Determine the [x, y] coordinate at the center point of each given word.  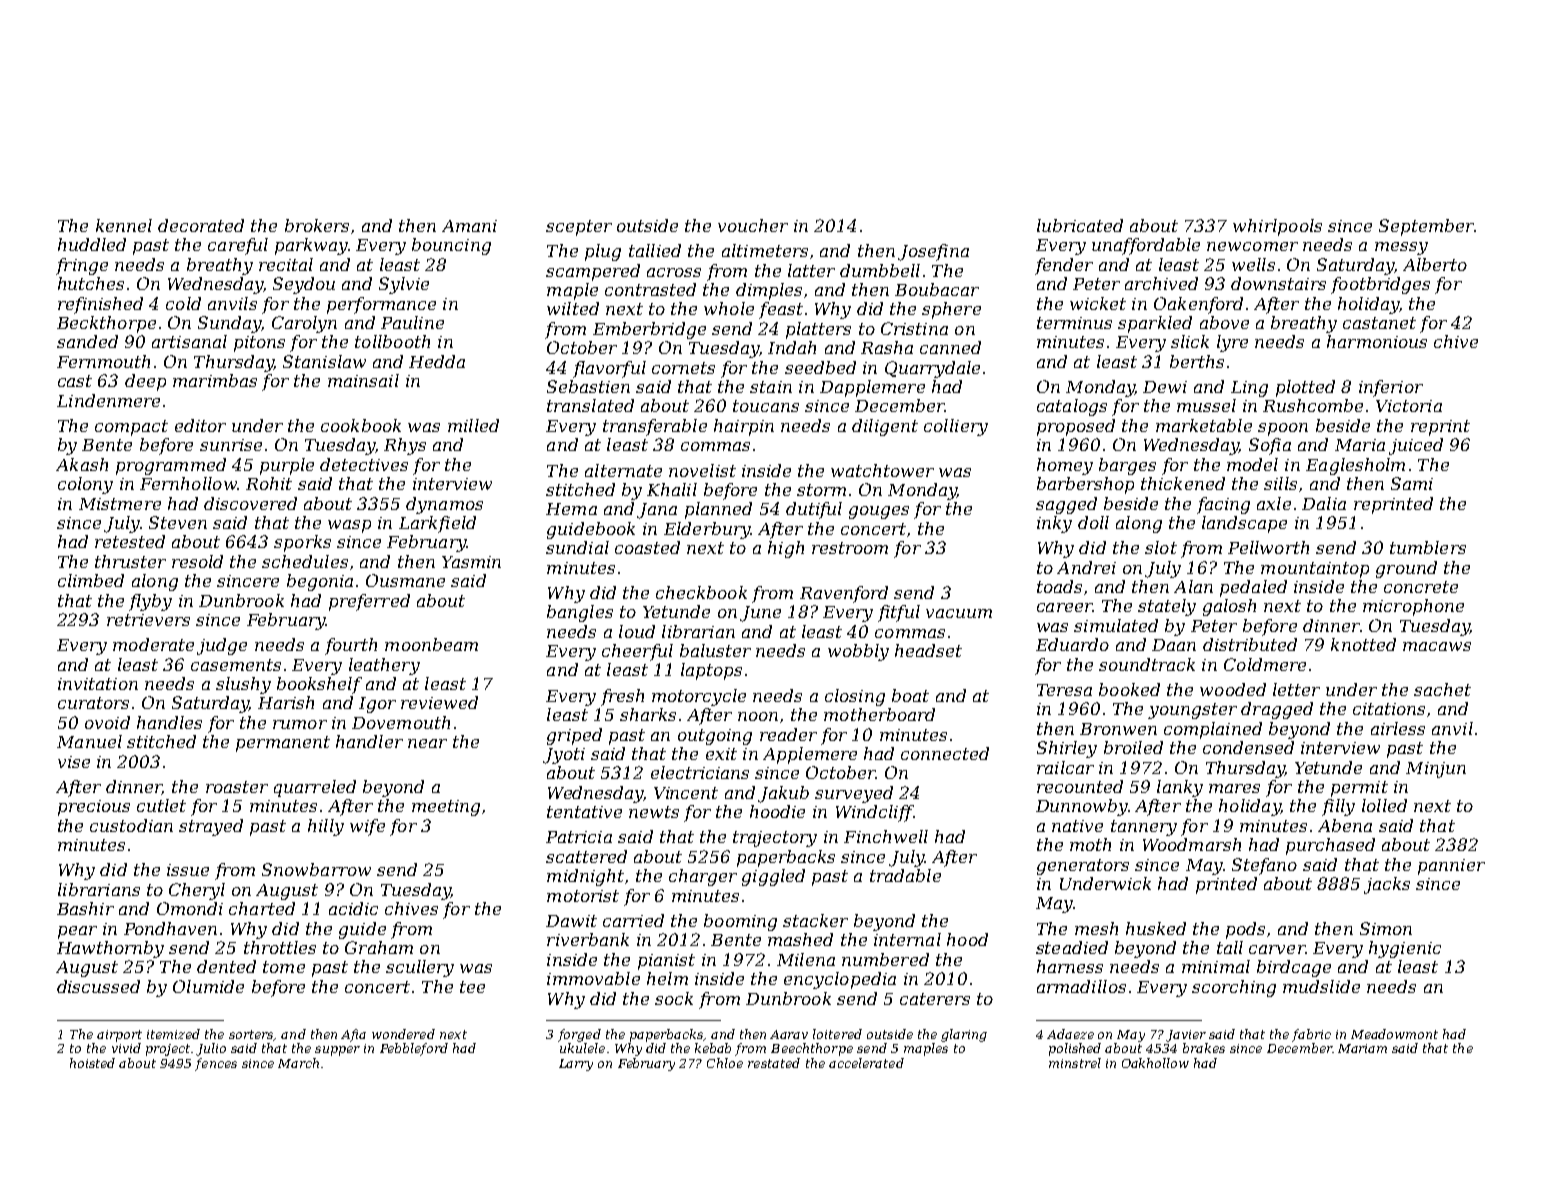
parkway [311, 246]
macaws [1437, 646]
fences [216, 1064]
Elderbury [707, 530]
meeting [446, 808]
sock [674, 998]
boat [910, 695]
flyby [150, 602]
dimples [769, 291]
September [1426, 227]
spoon [1283, 429]
